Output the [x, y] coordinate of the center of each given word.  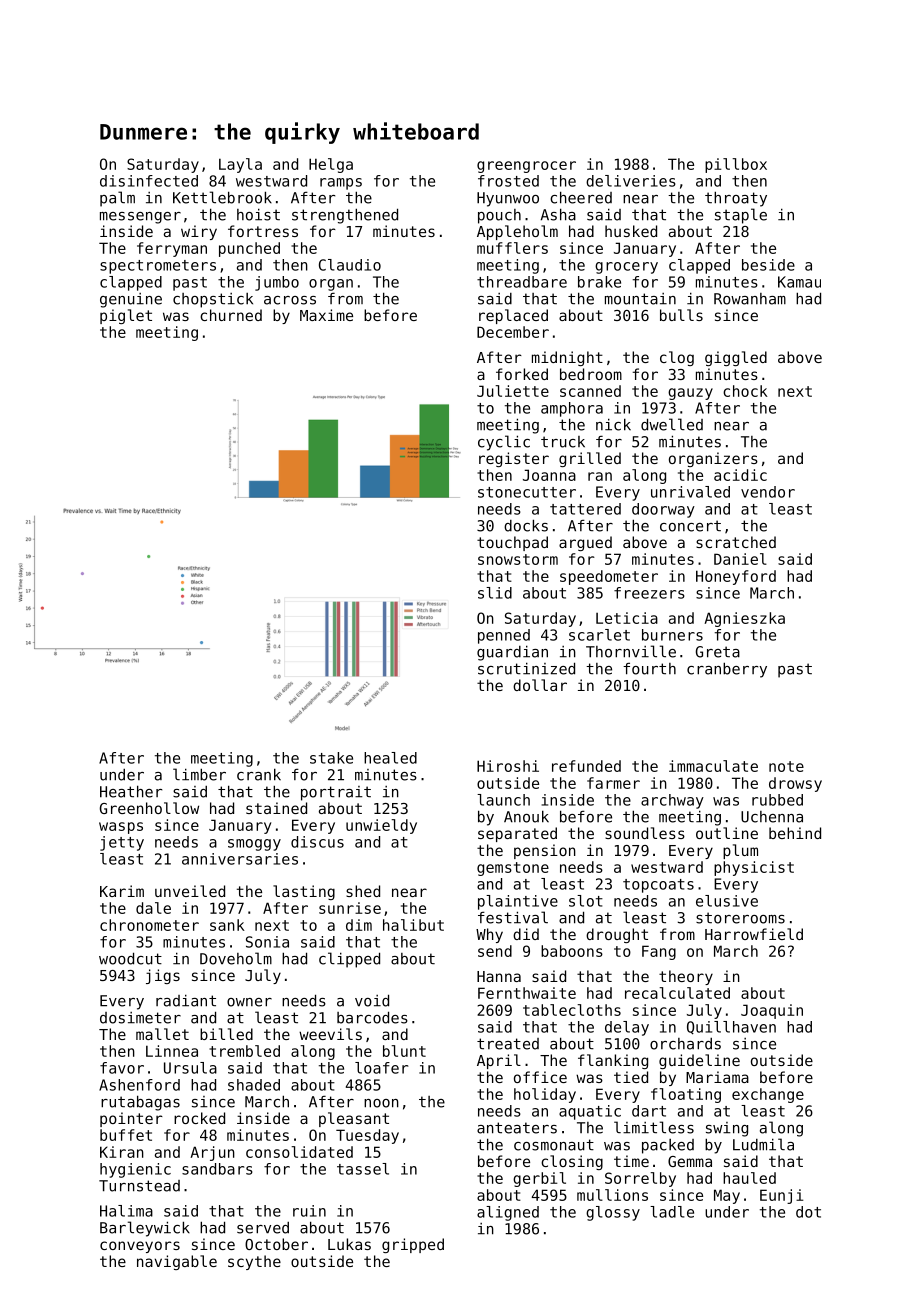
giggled [736, 358]
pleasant [354, 1119]
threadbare [522, 282]
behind [795, 833]
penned [504, 636]
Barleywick [145, 1229]
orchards [685, 1044]
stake [331, 758]
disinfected [149, 181]
